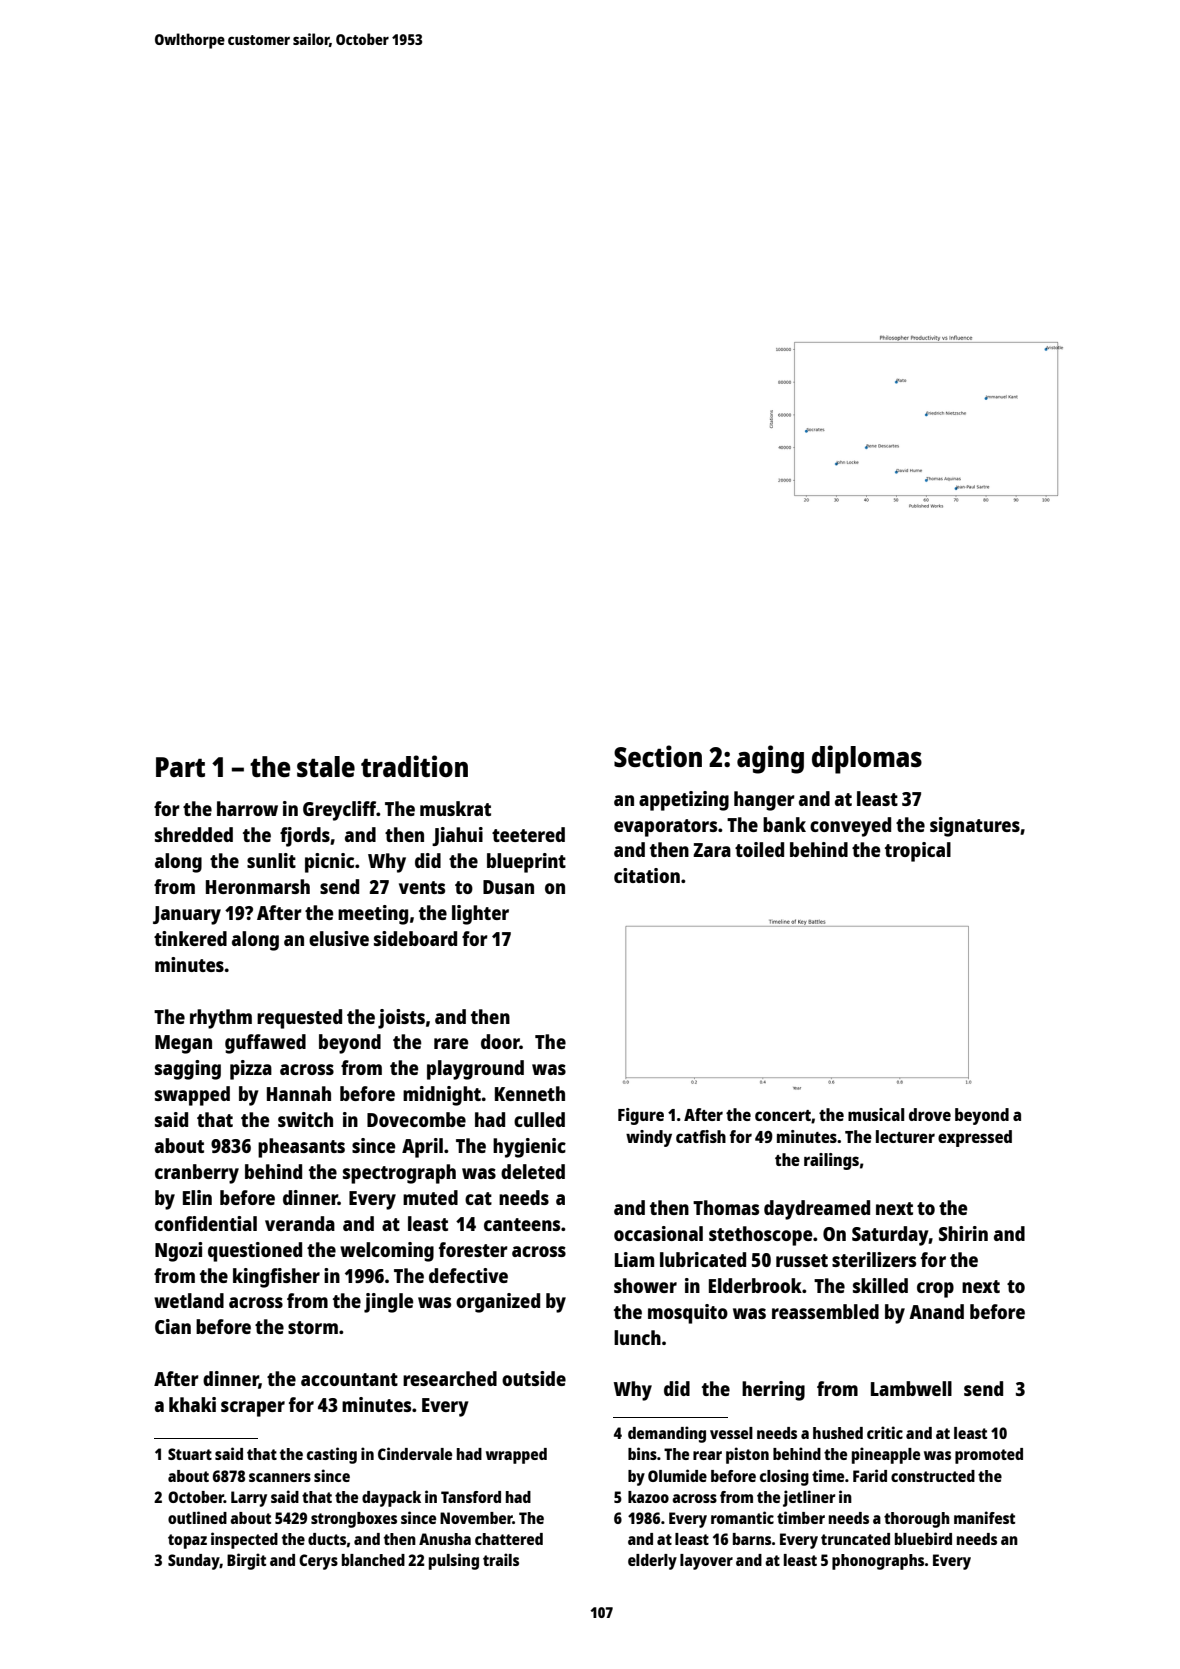 The image size is (1180, 1669). What do you see at coordinates (658, 756) in the screenshot?
I see `Section` at bounding box center [658, 756].
